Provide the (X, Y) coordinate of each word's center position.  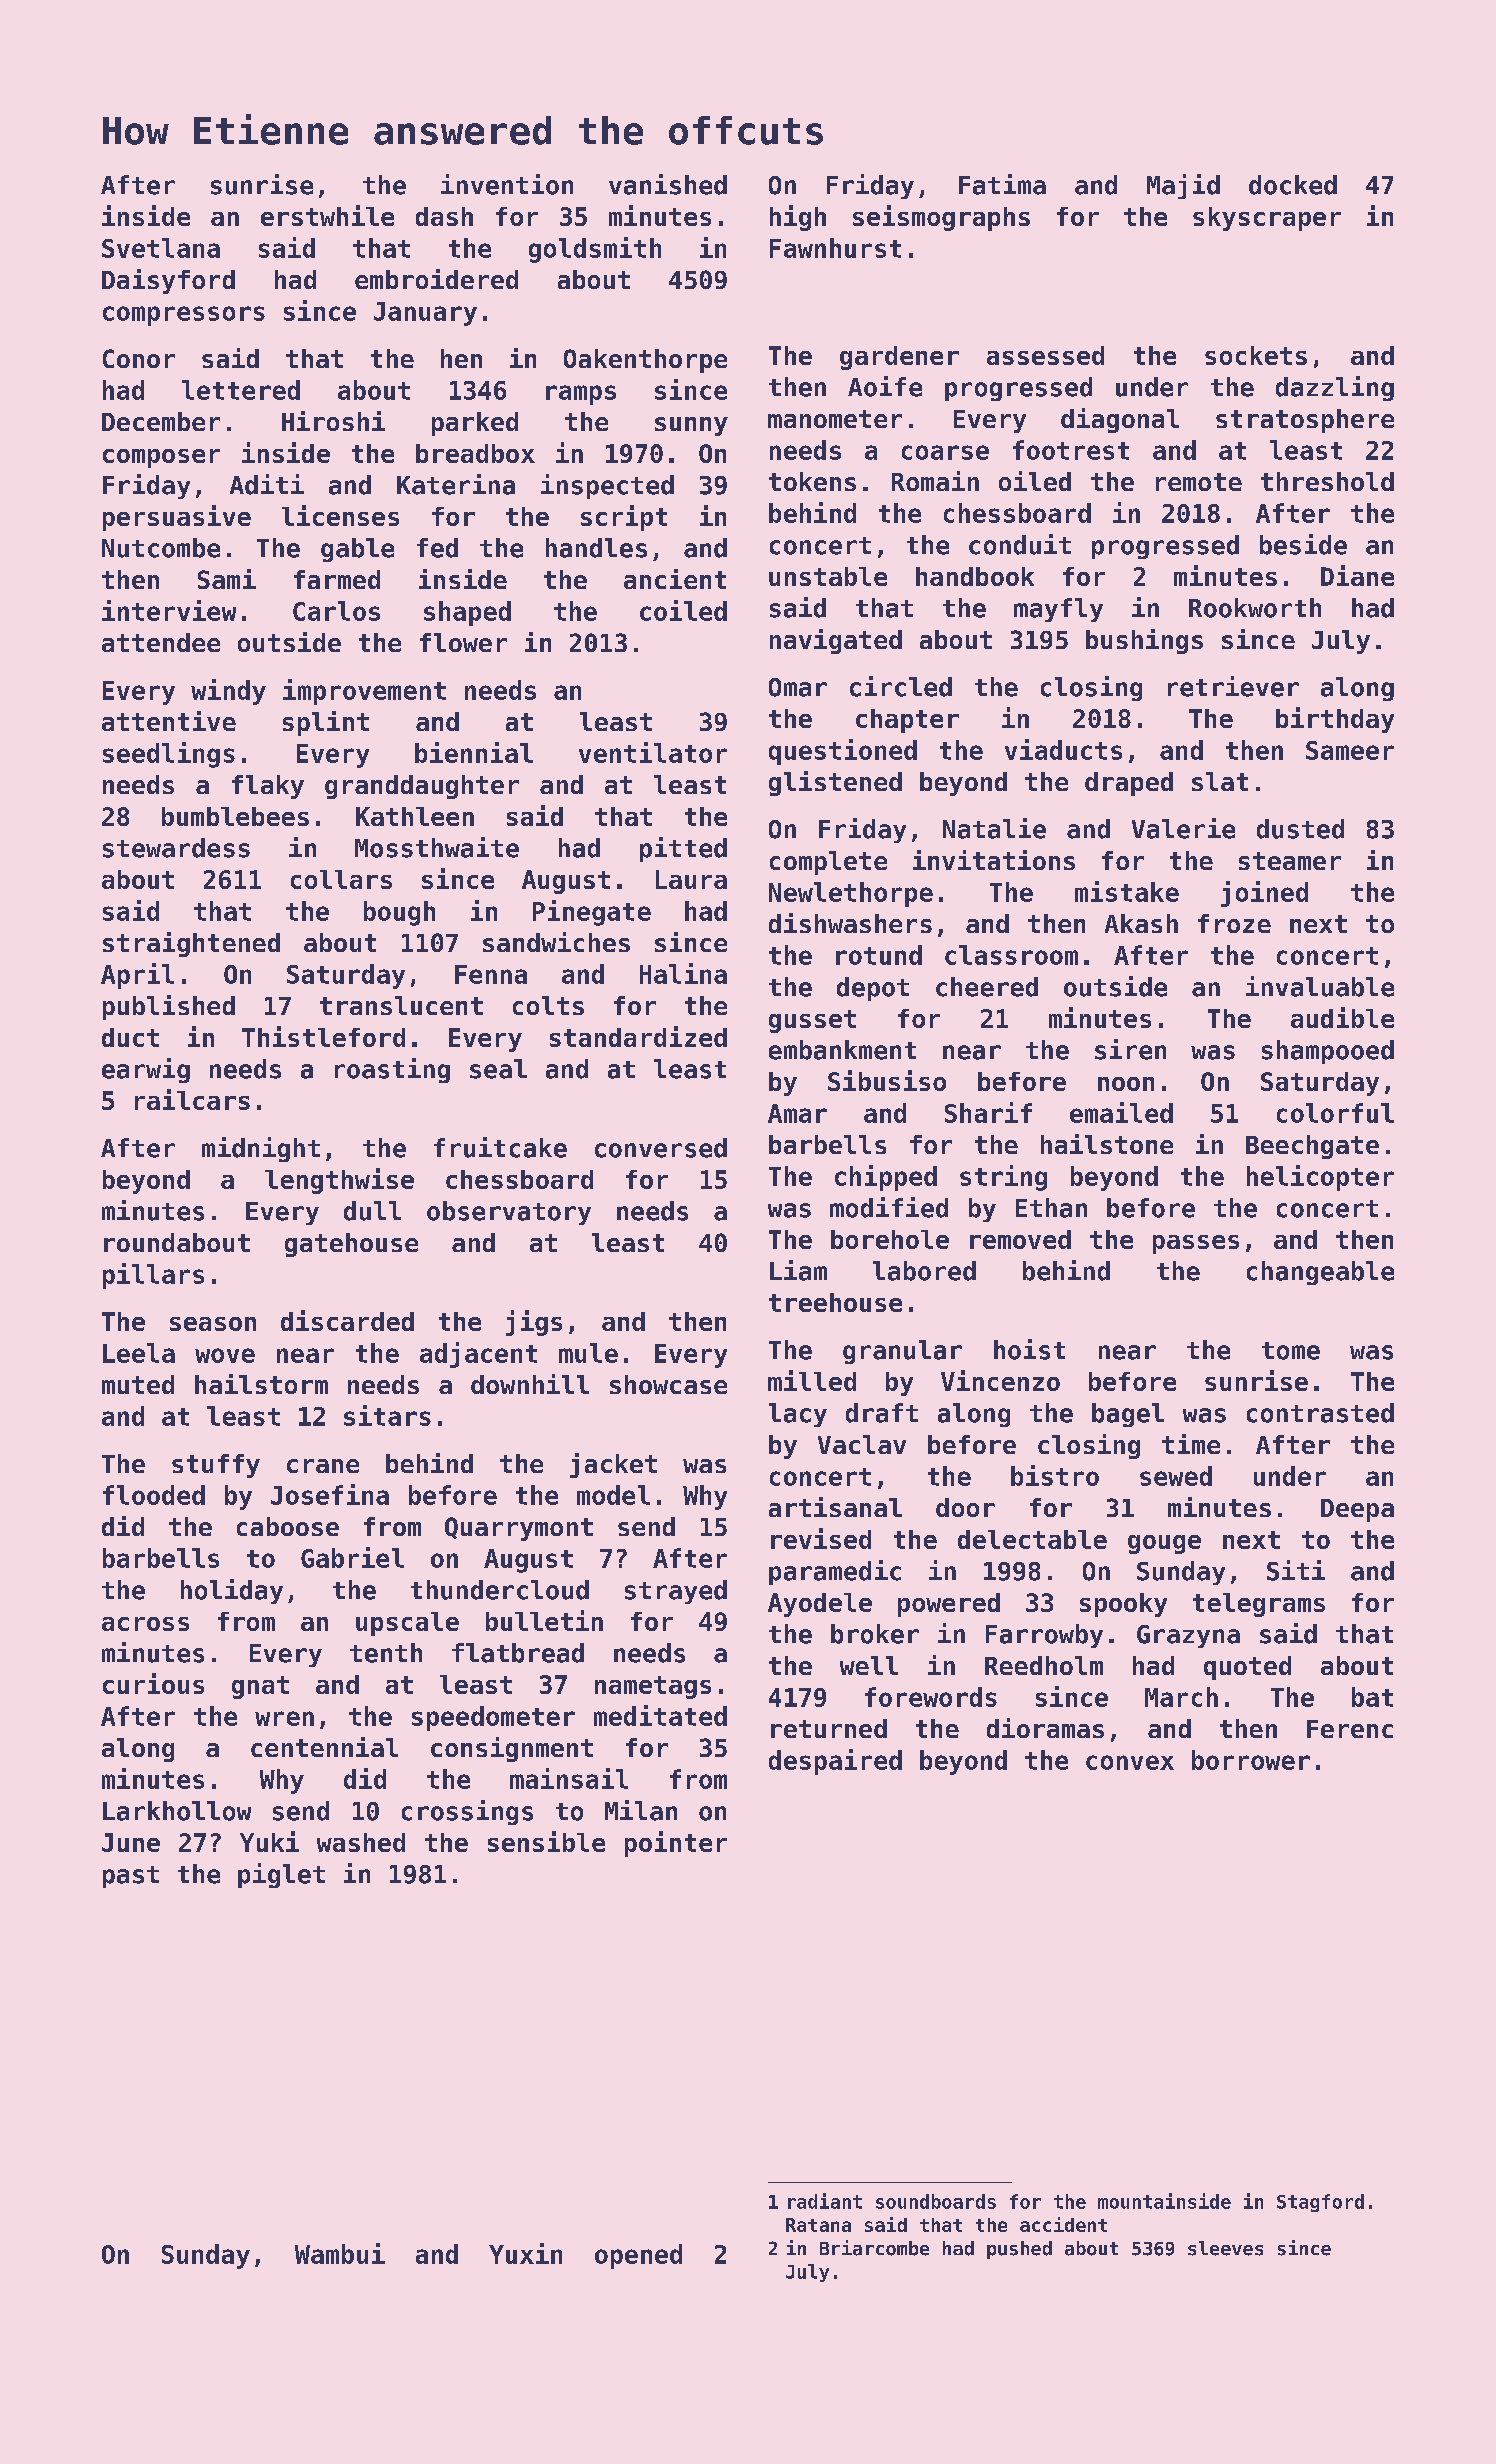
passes (1196, 1244)
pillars (153, 1276)
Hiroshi (333, 421)
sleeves (1225, 2248)
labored (924, 1271)
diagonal (1120, 420)
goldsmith (595, 250)
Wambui (340, 2253)
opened (638, 2256)
